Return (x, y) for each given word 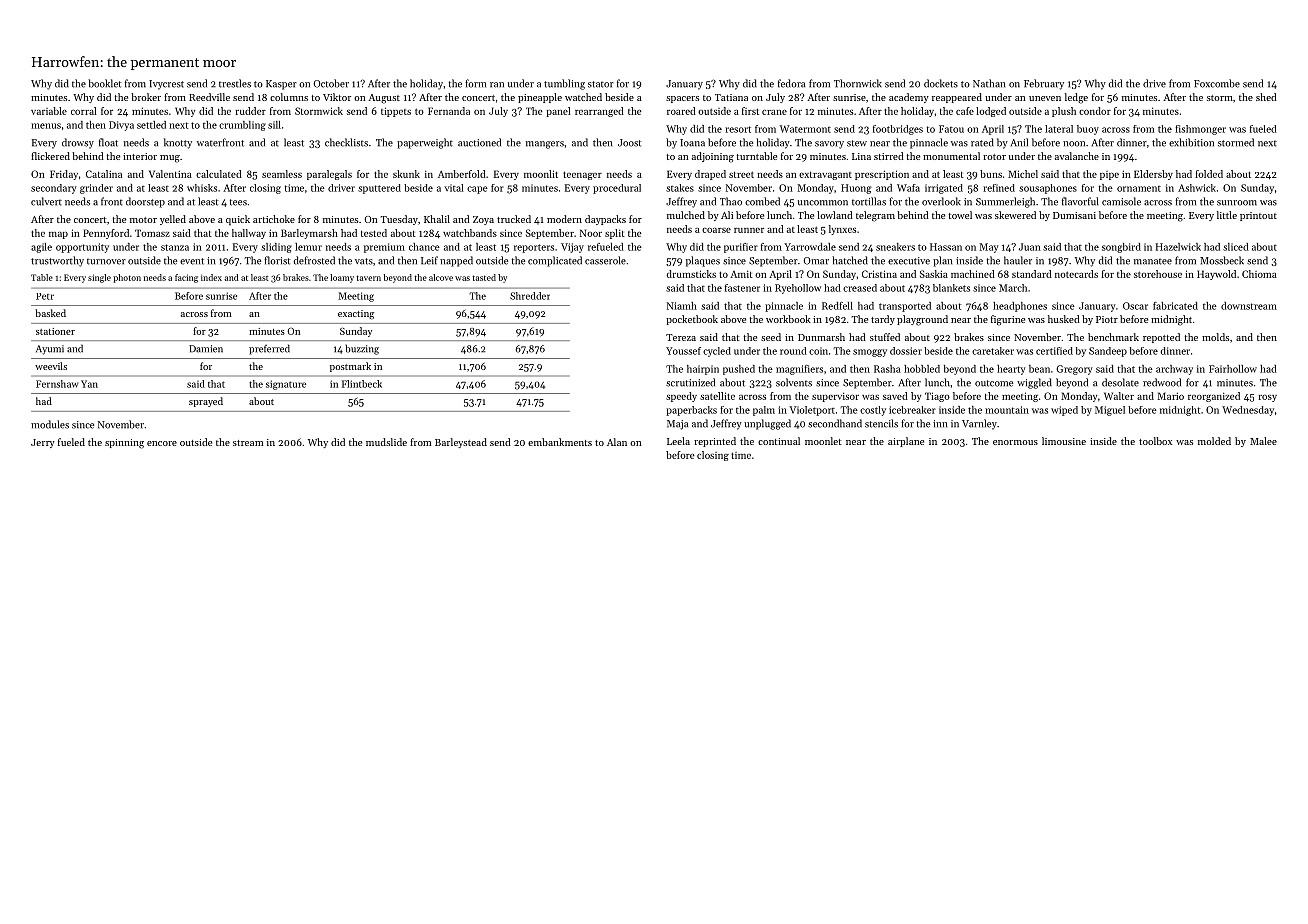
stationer (55, 331)
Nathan (989, 83)
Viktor (337, 97)
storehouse (1158, 274)
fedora (791, 83)
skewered (1015, 215)
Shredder (530, 296)
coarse (716, 230)
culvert (46, 201)
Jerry (43, 443)
